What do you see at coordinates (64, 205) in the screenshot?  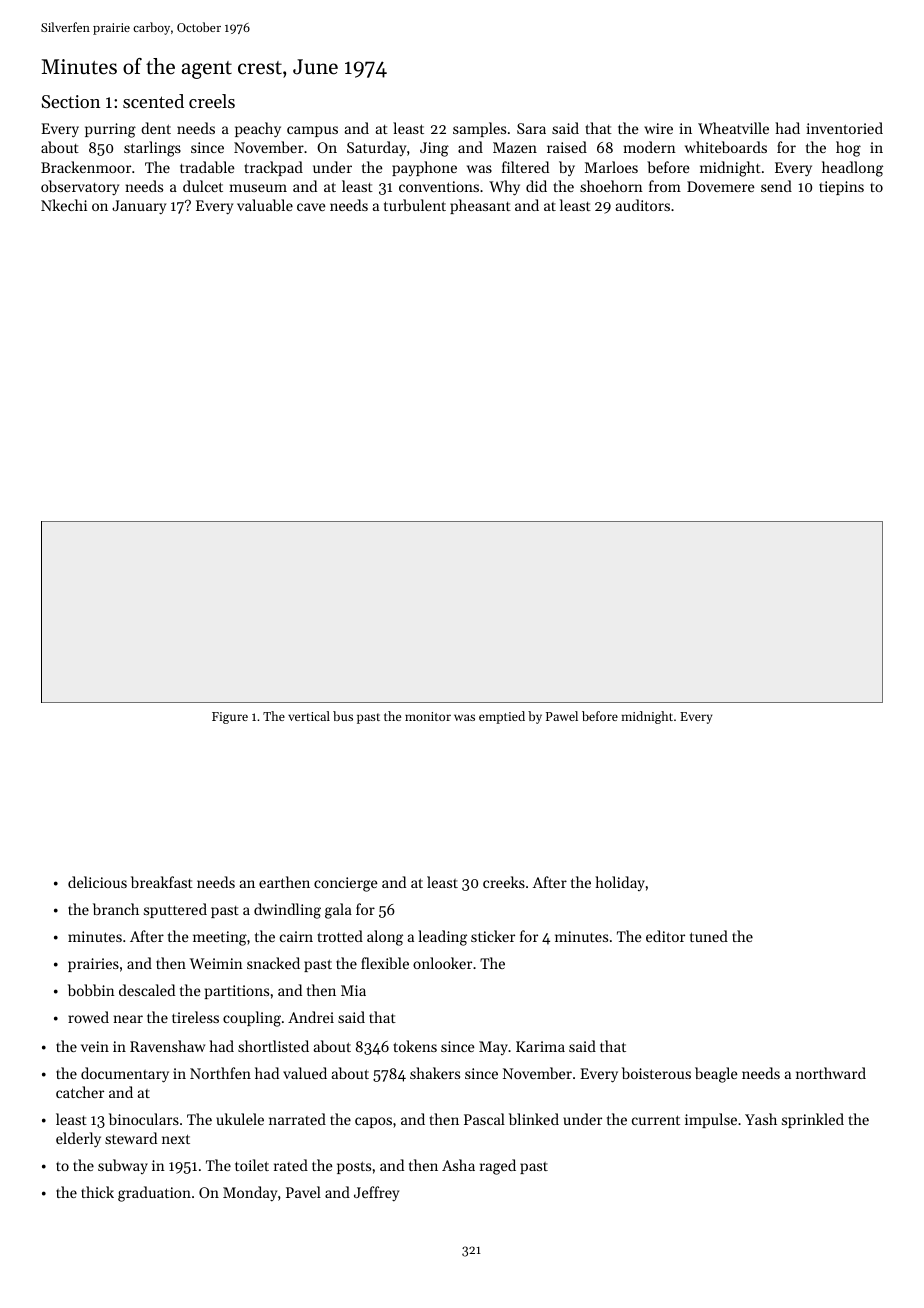 I see `Nkechi` at bounding box center [64, 205].
